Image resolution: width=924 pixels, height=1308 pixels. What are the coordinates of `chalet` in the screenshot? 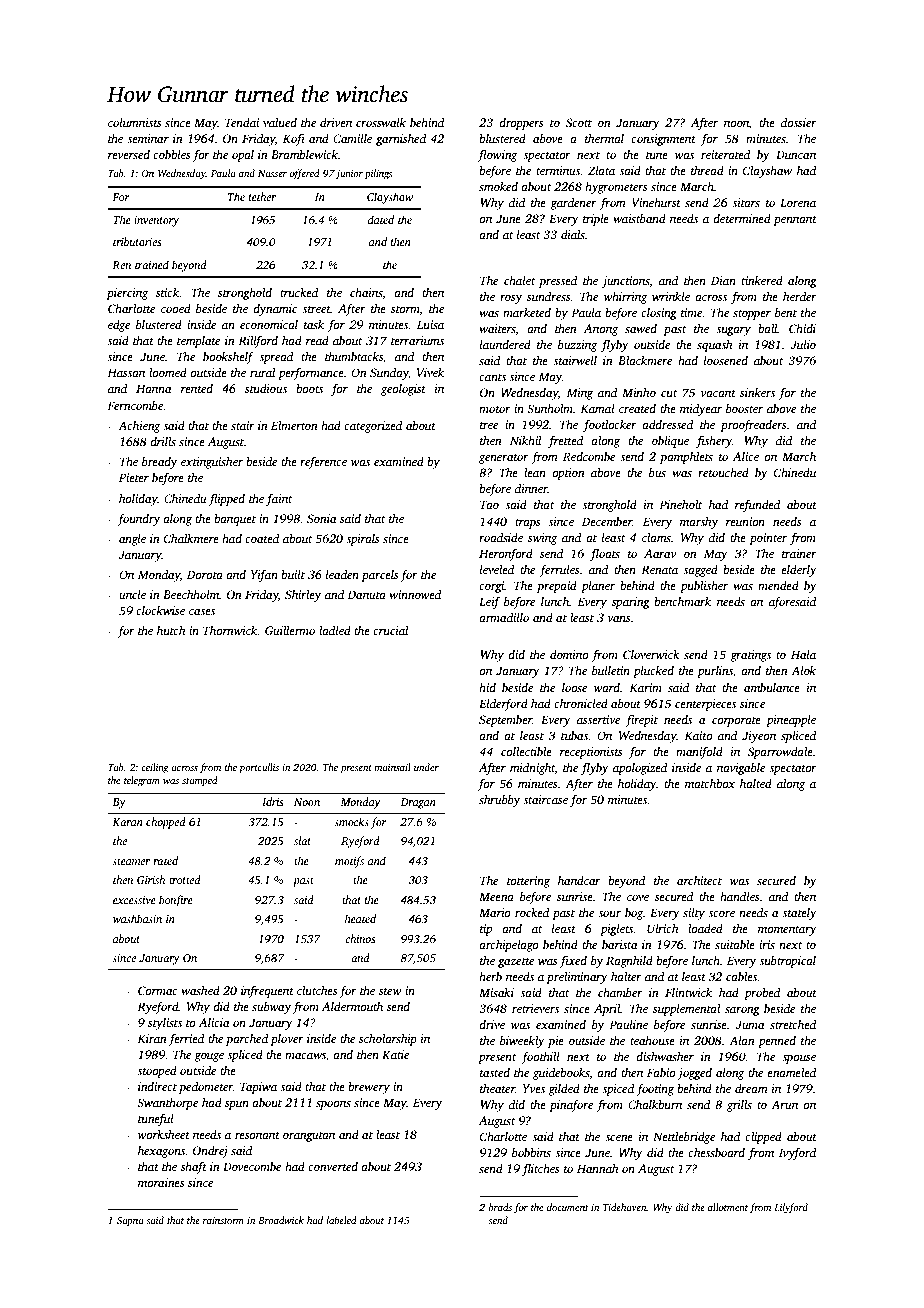 It's located at (519, 280).
